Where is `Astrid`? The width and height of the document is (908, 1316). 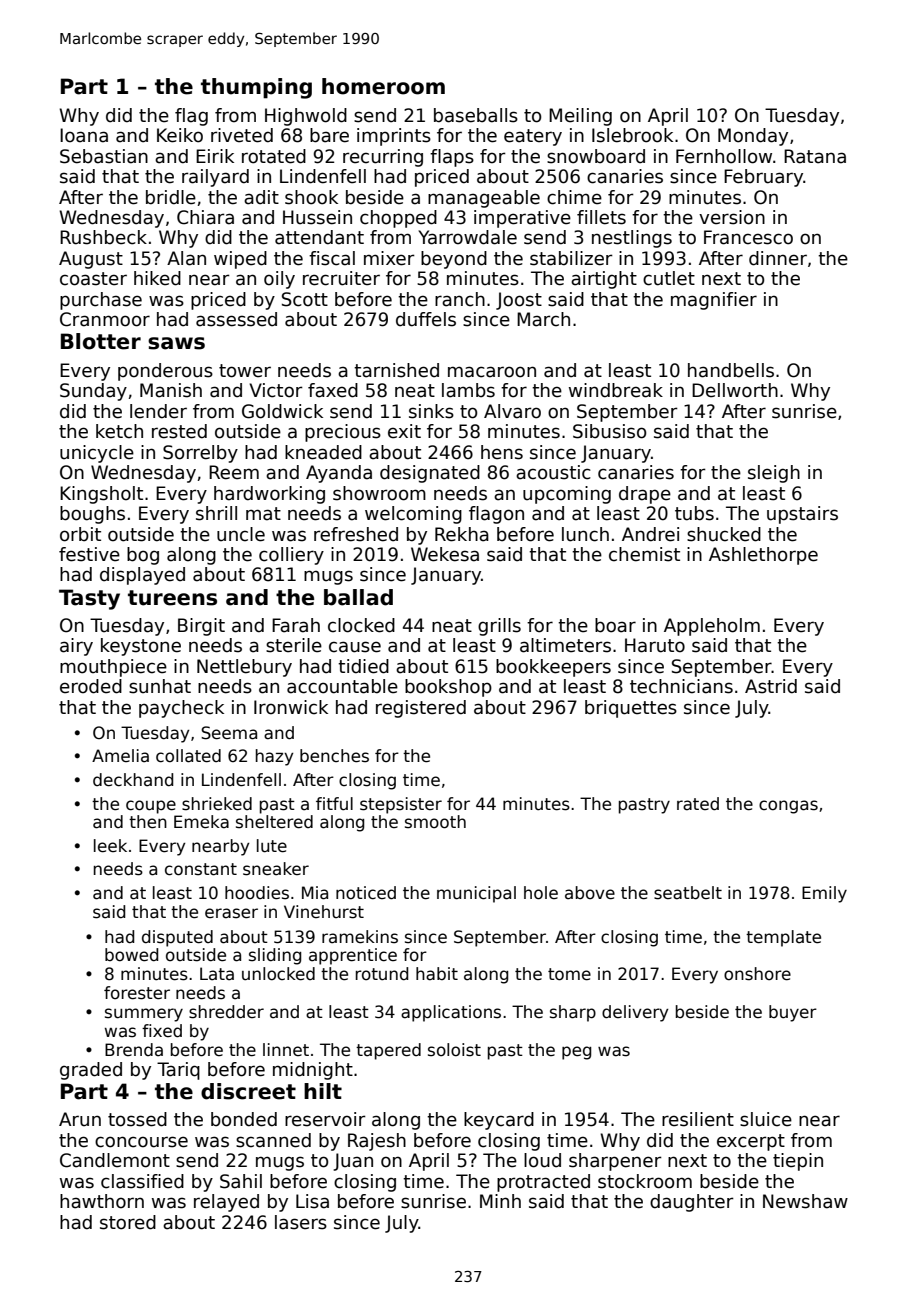 Astrid is located at coordinates (771, 686).
